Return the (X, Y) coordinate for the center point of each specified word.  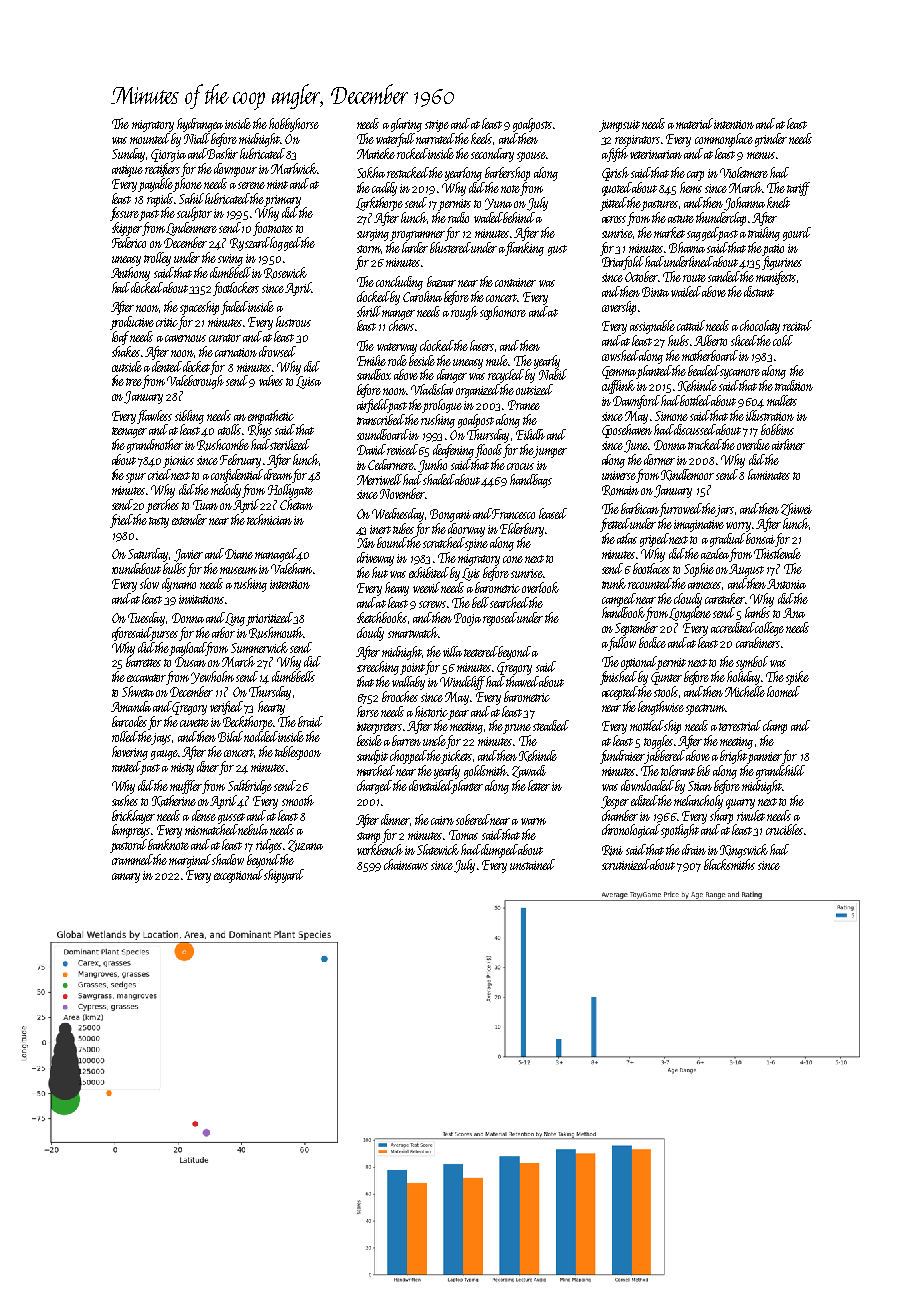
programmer (418, 236)
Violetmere (744, 172)
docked (147, 287)
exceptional (238, 876)
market (669, 232)
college (769, 629)
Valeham (291, 568)
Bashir (222, 153)
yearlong (463, 174)
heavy (397, 589)
